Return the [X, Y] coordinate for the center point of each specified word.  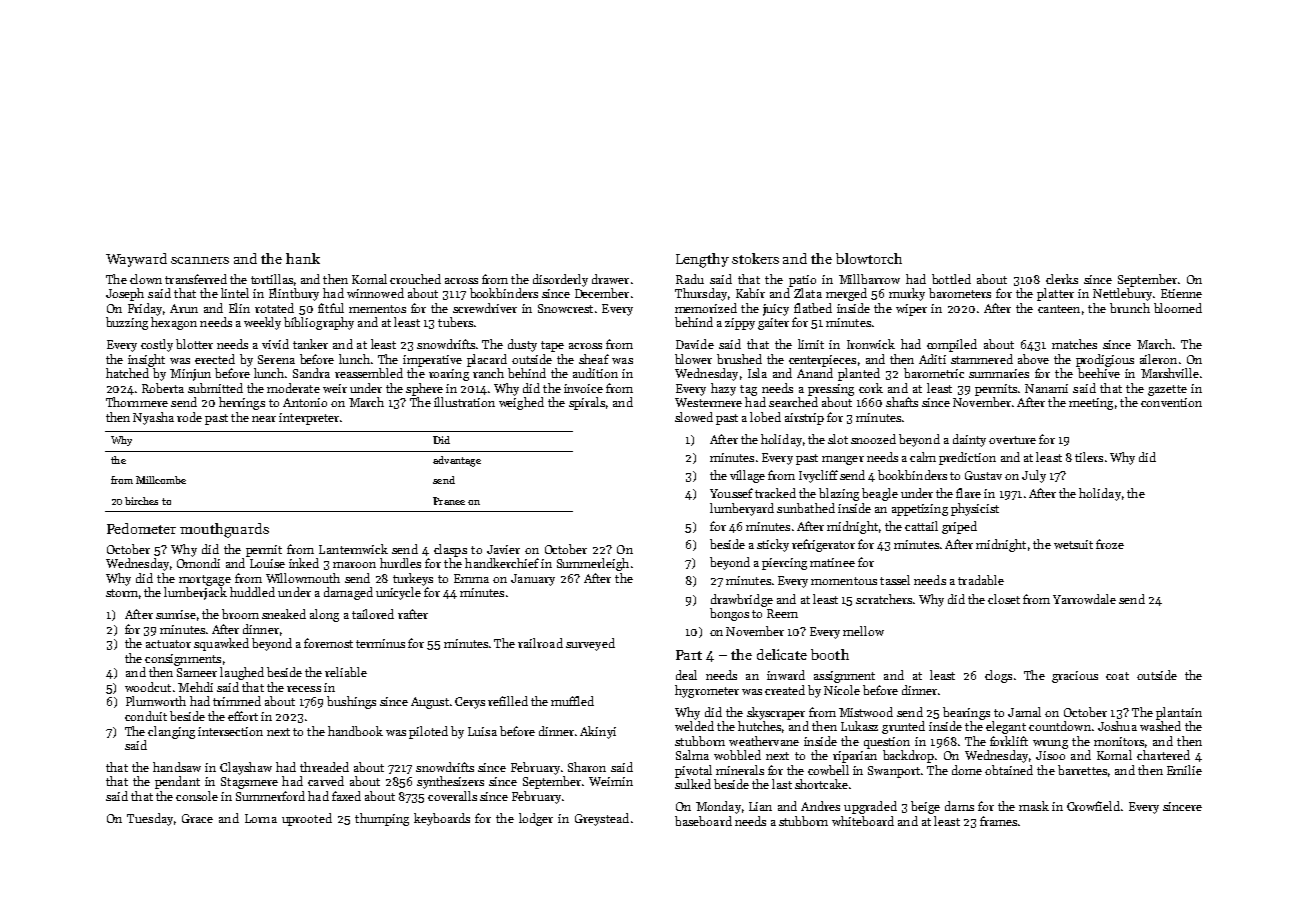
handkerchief [502, 563]
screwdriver [485, 308]
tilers [1089, 457]
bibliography [319, 323]
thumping [382, 819]
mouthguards [224, 530]
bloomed [1178, 308]
